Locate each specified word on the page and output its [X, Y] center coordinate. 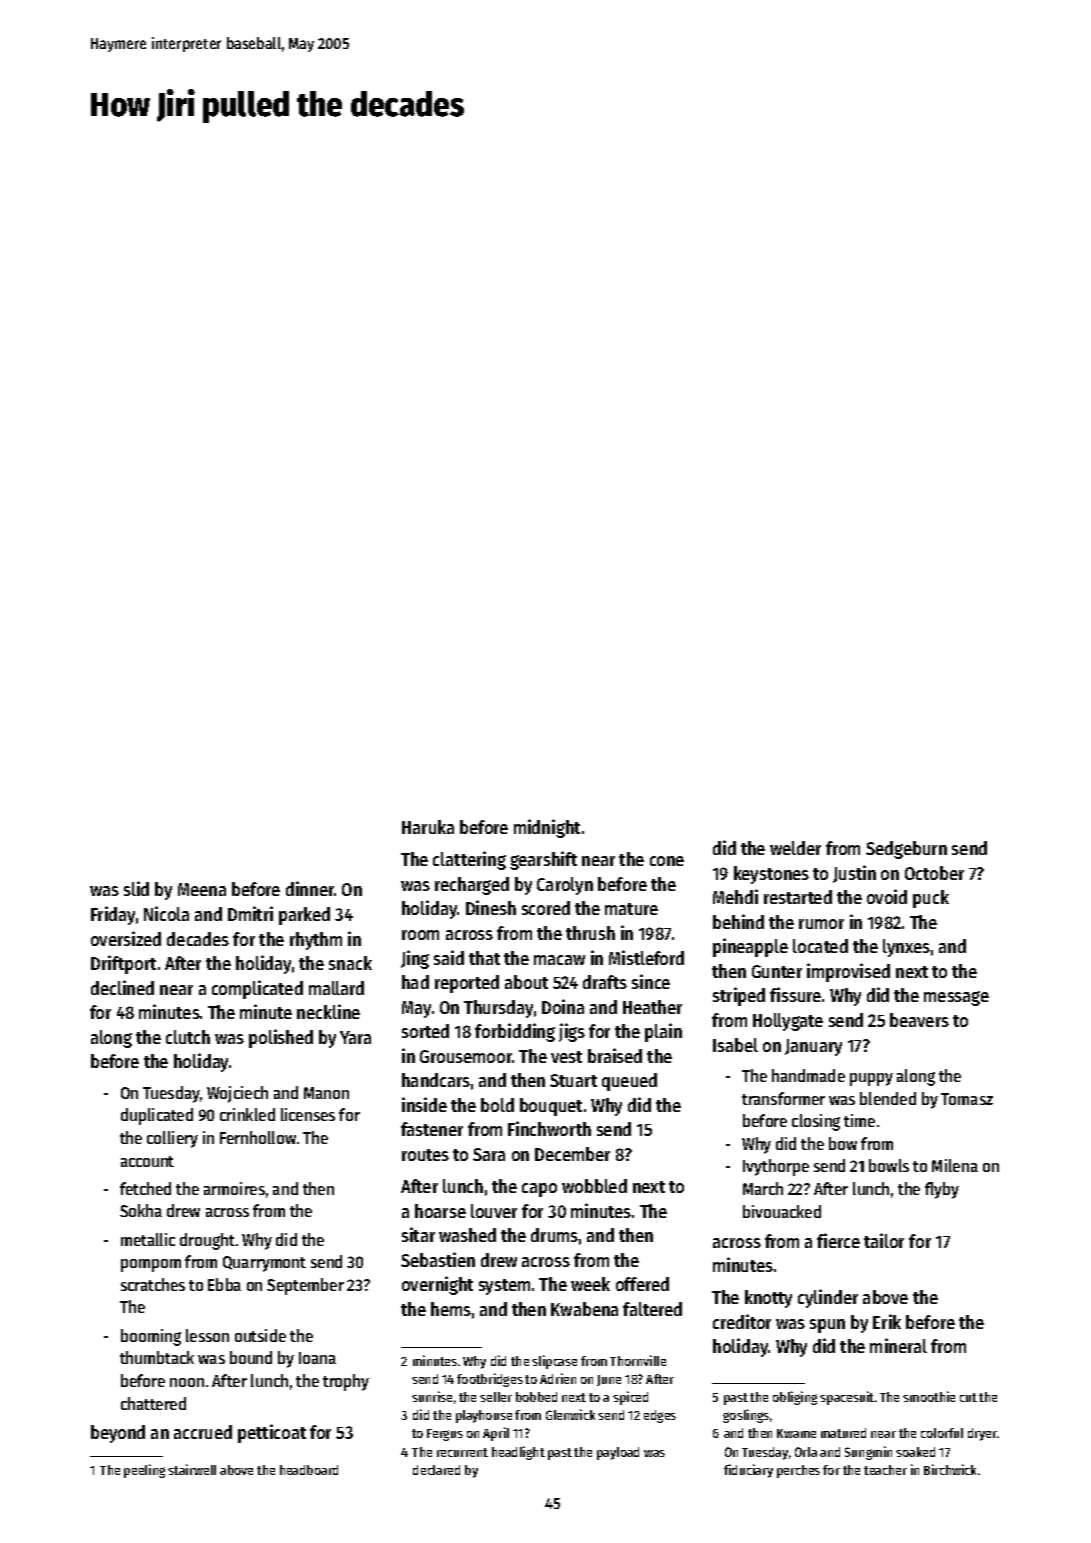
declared [436, 1470]
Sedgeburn [906, 850]
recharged [472, 886]
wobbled [594, 1186]
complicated [257, 989]
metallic [148, 1239]
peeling [144, 1471]
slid [136, 888]
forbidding [515, 1032]
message [956, 998]
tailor [884, 1240]
